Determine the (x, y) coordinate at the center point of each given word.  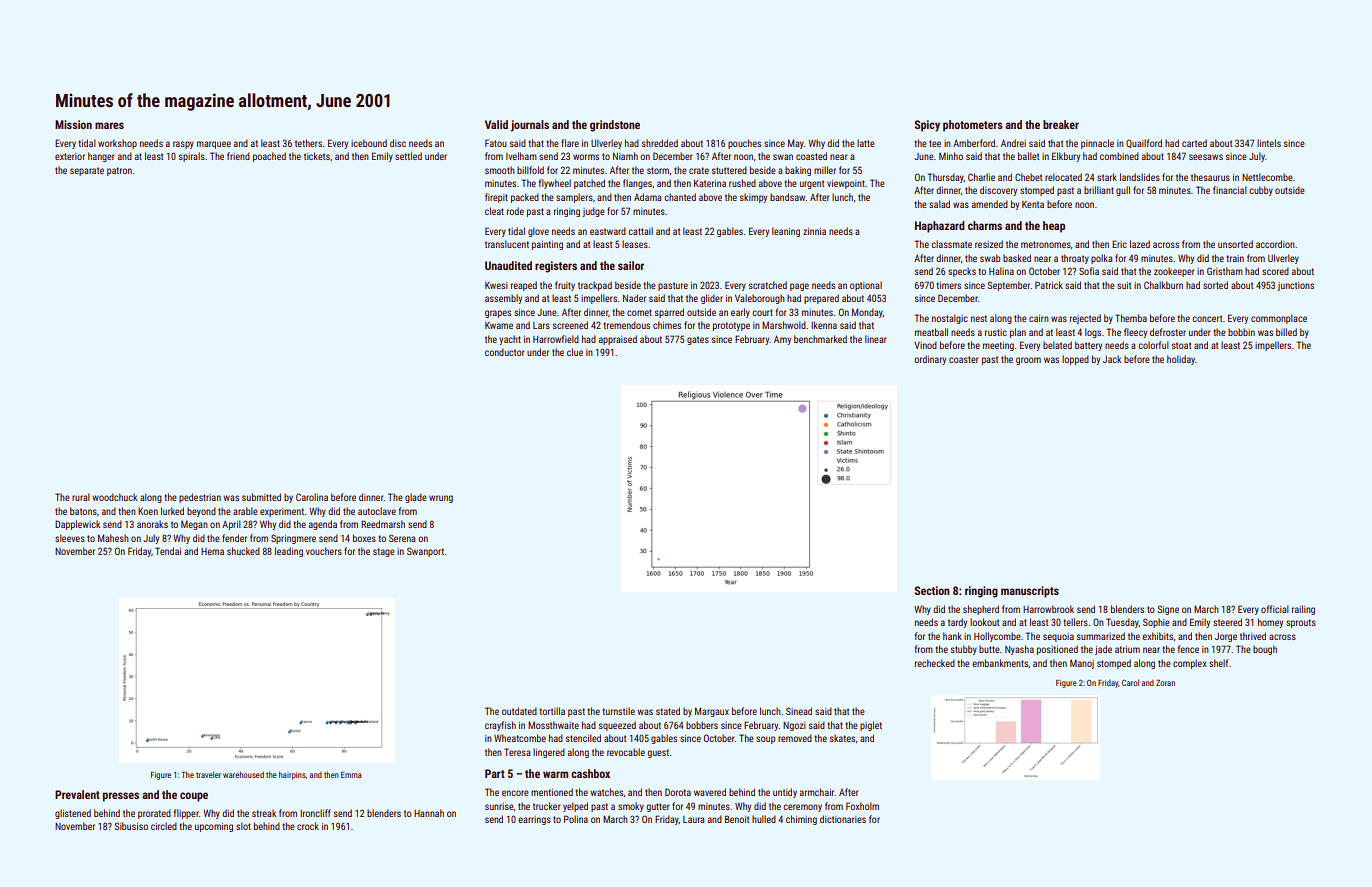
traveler (208, 774)
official (1275, 609)
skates (842, 738)
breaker (1061, 124)
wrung (441, 499)
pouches (744, 144)
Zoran (1165, 683)
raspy (183, 145)
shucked (243, 551)
